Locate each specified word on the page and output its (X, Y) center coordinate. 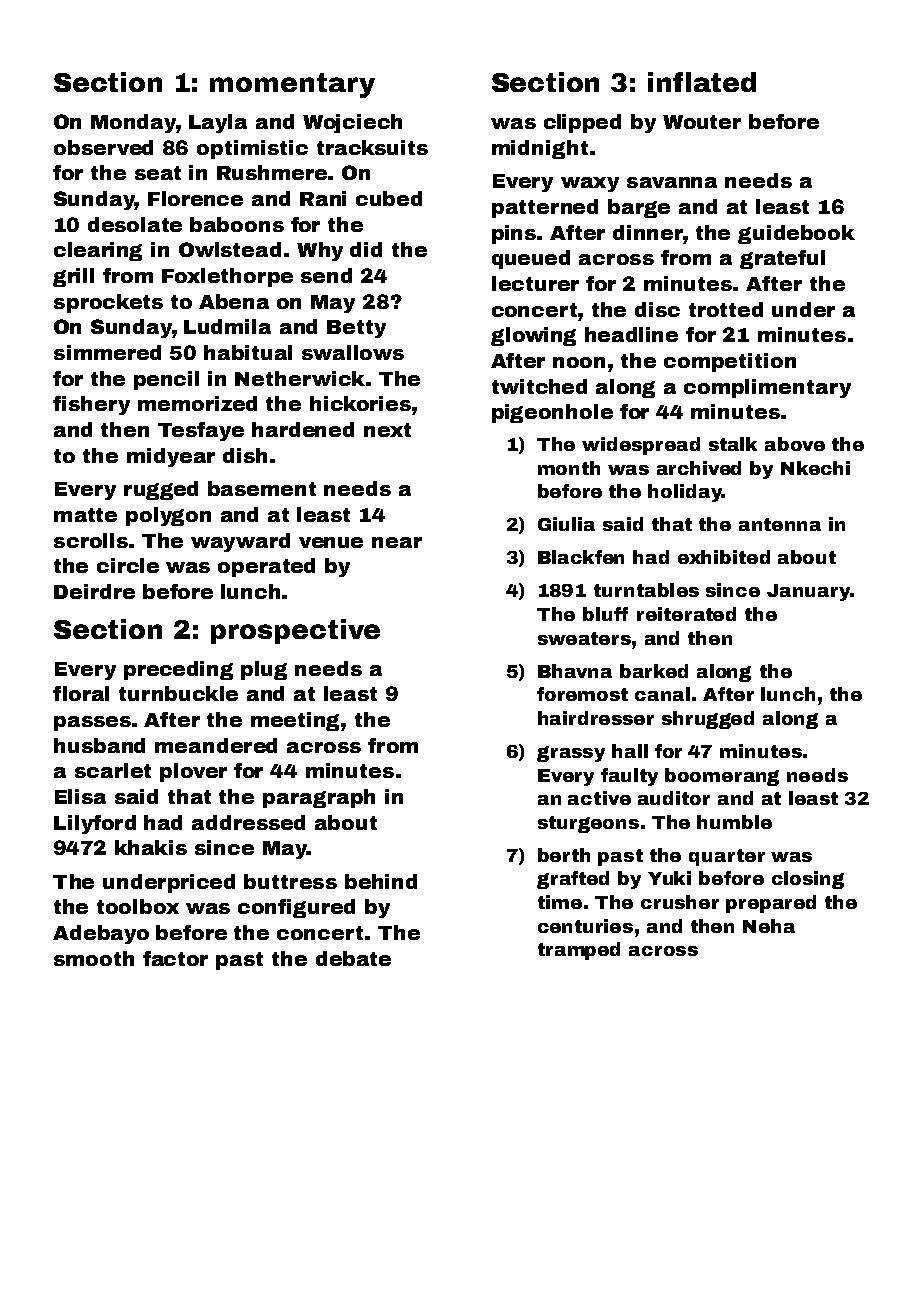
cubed (389, 198)
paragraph (319, 798)
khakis (151, 847)
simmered (107, 352)
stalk (733, 444)
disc (657, 309)
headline (631, 334)
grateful (782, 259)
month (569, 468)
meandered (216, 745)
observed (103, 147)
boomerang (722, 777)
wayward (240, 542)
